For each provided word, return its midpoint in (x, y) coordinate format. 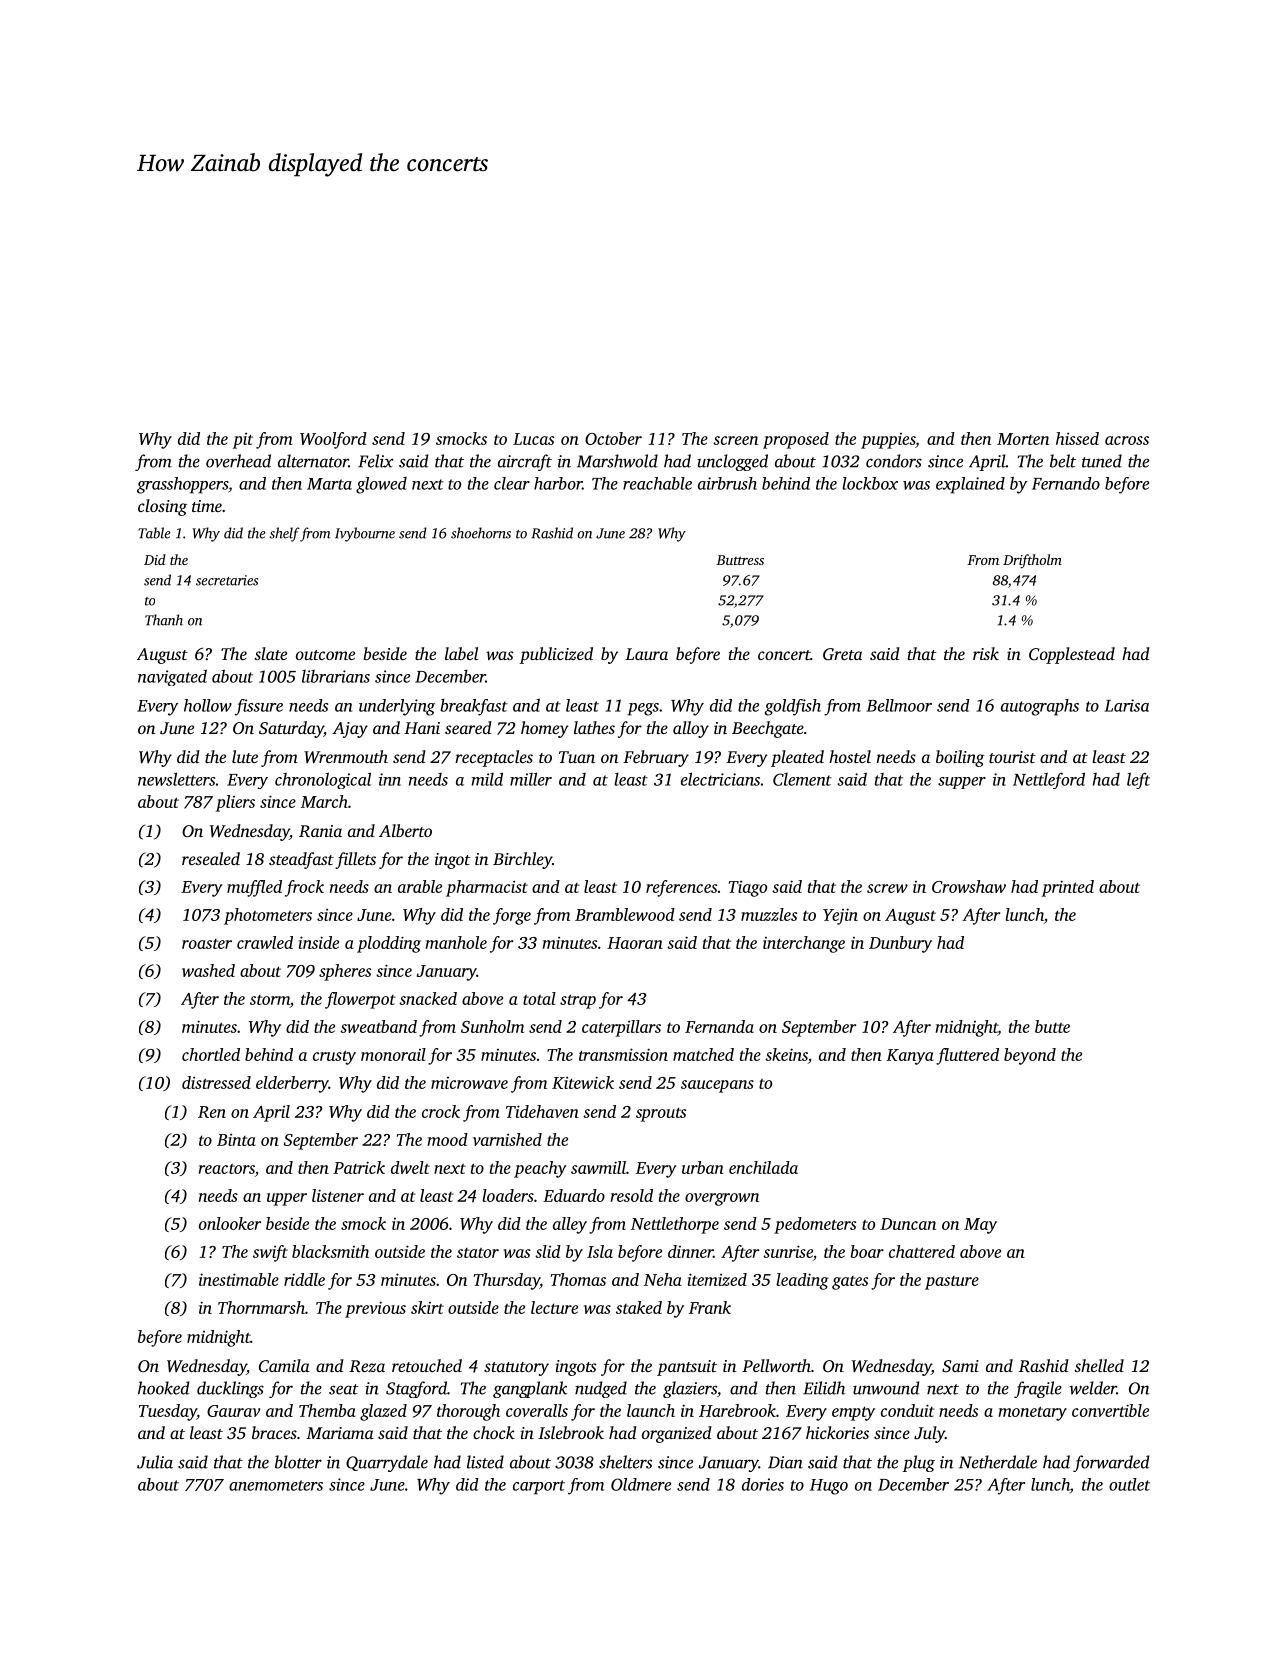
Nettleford (1049, 780)
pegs (643, 709)
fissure (259, 707)
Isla (600, 1251)
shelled (1099, 1365)
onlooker (230, 1223)
